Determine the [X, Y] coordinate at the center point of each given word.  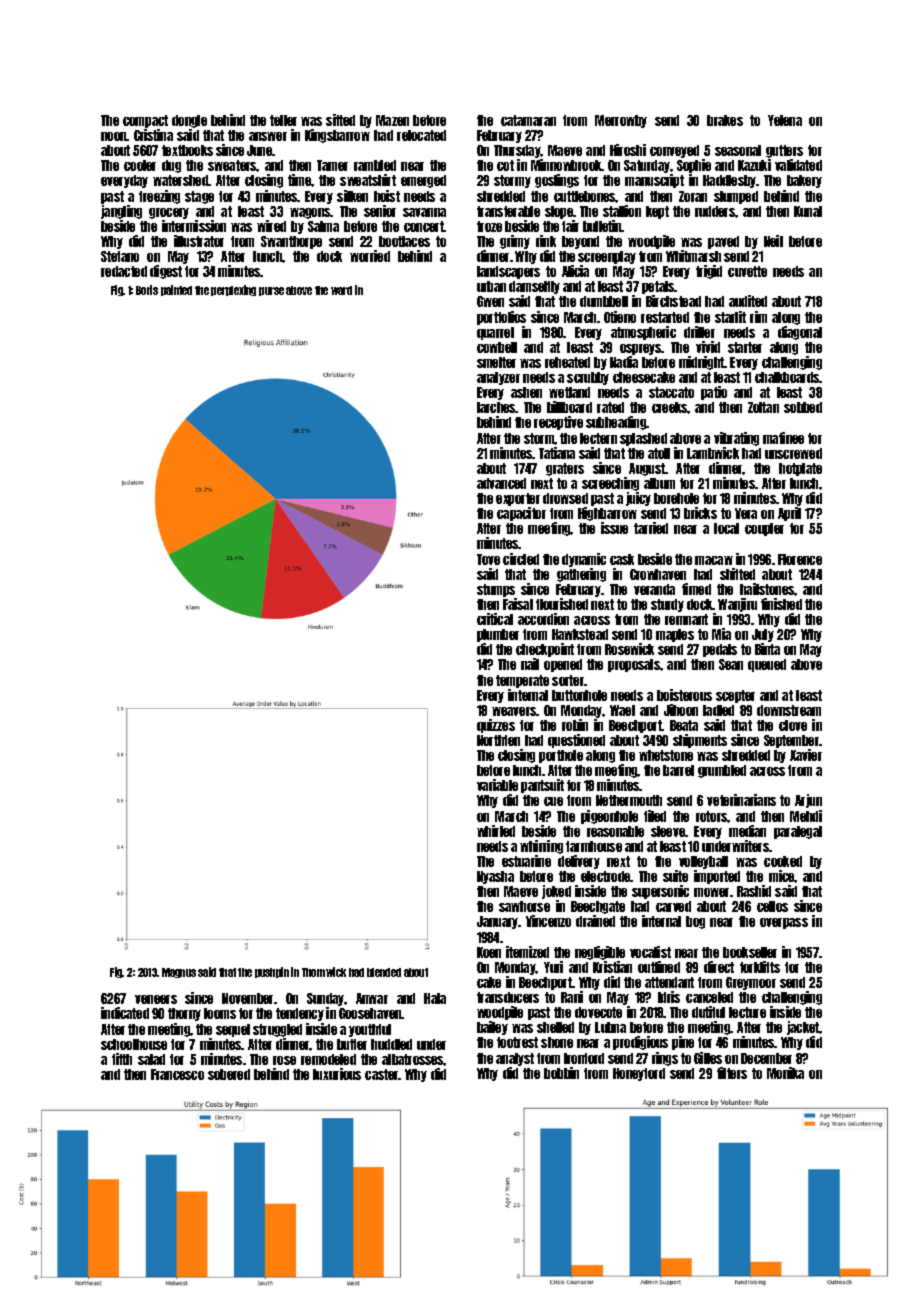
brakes [725, 120]
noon [114, 136]
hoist [387, 196]
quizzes [496, 726]
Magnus [179, 973]
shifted [737, 574]
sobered [229, 1074]
